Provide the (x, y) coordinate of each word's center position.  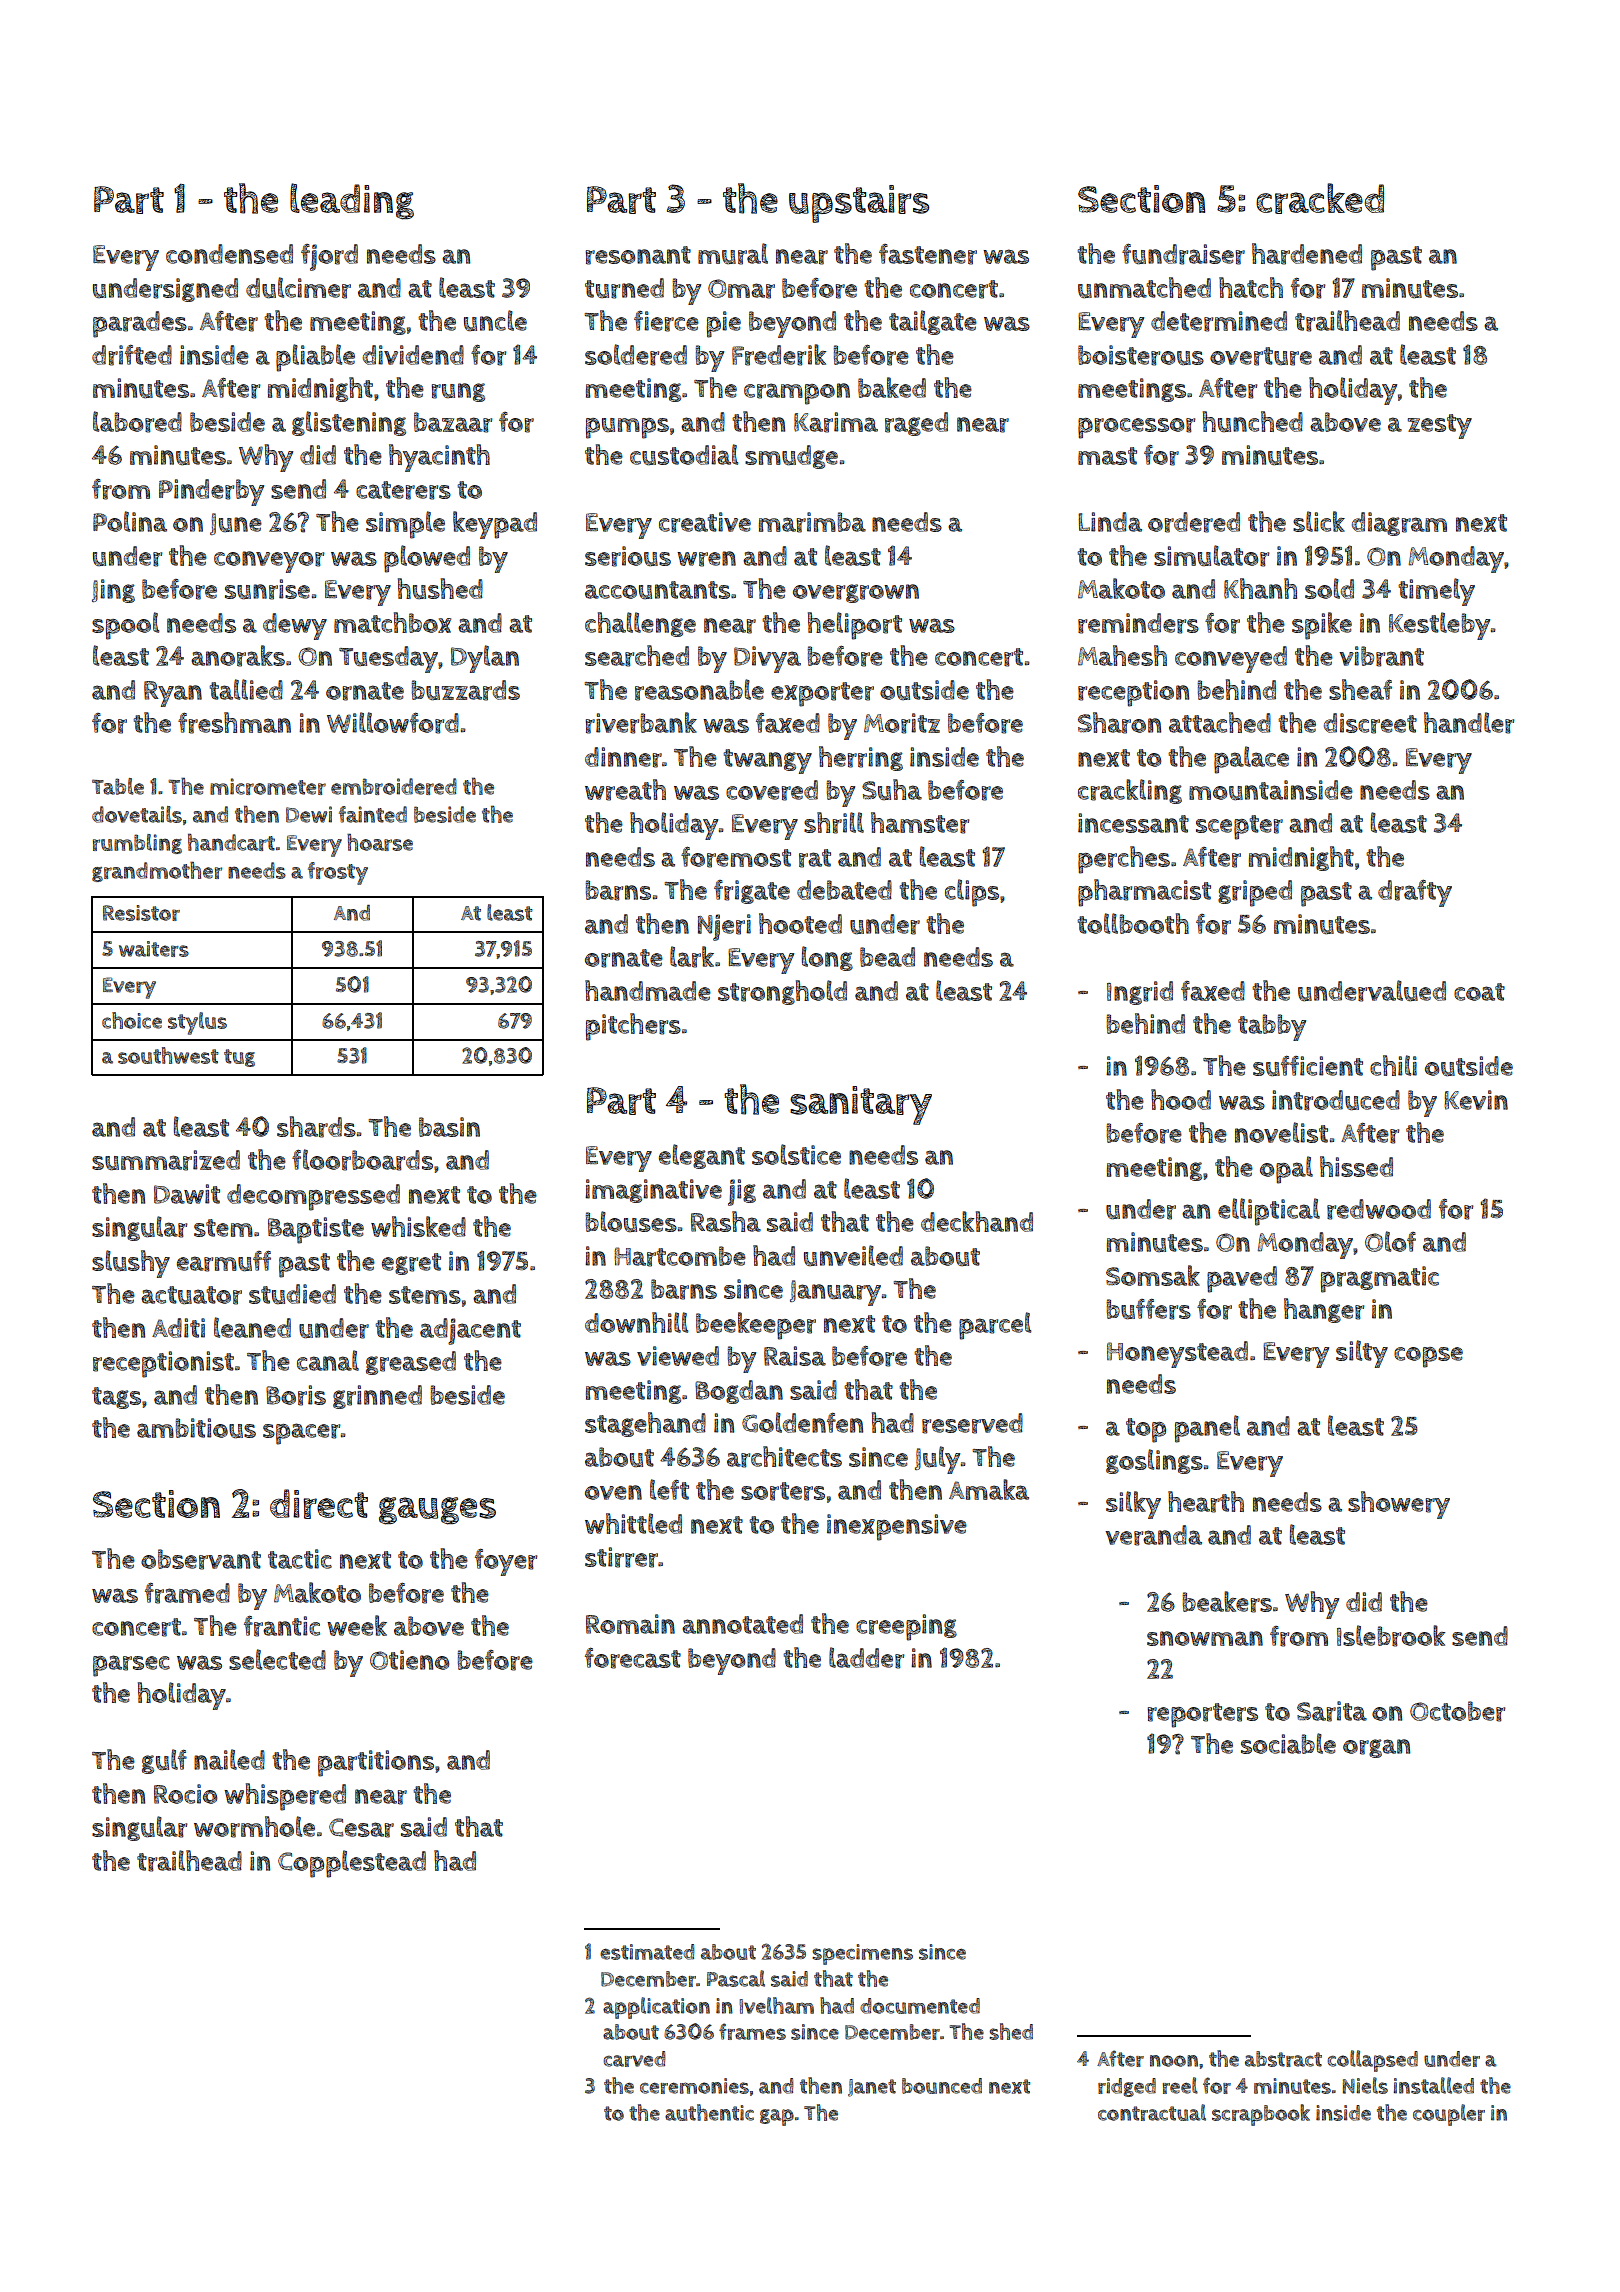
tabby (1272, 1027)
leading (352, 201)
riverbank (641, 723)
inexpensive (897, 1527)
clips (972, 893)
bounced (942, 2086)
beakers (1227, 1602)
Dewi (309, 814)
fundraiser (1183, 254)
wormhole (254, 1827)
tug (239, 1058)
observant (201, 1559)
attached (1220, 722)
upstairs (859, 204)
